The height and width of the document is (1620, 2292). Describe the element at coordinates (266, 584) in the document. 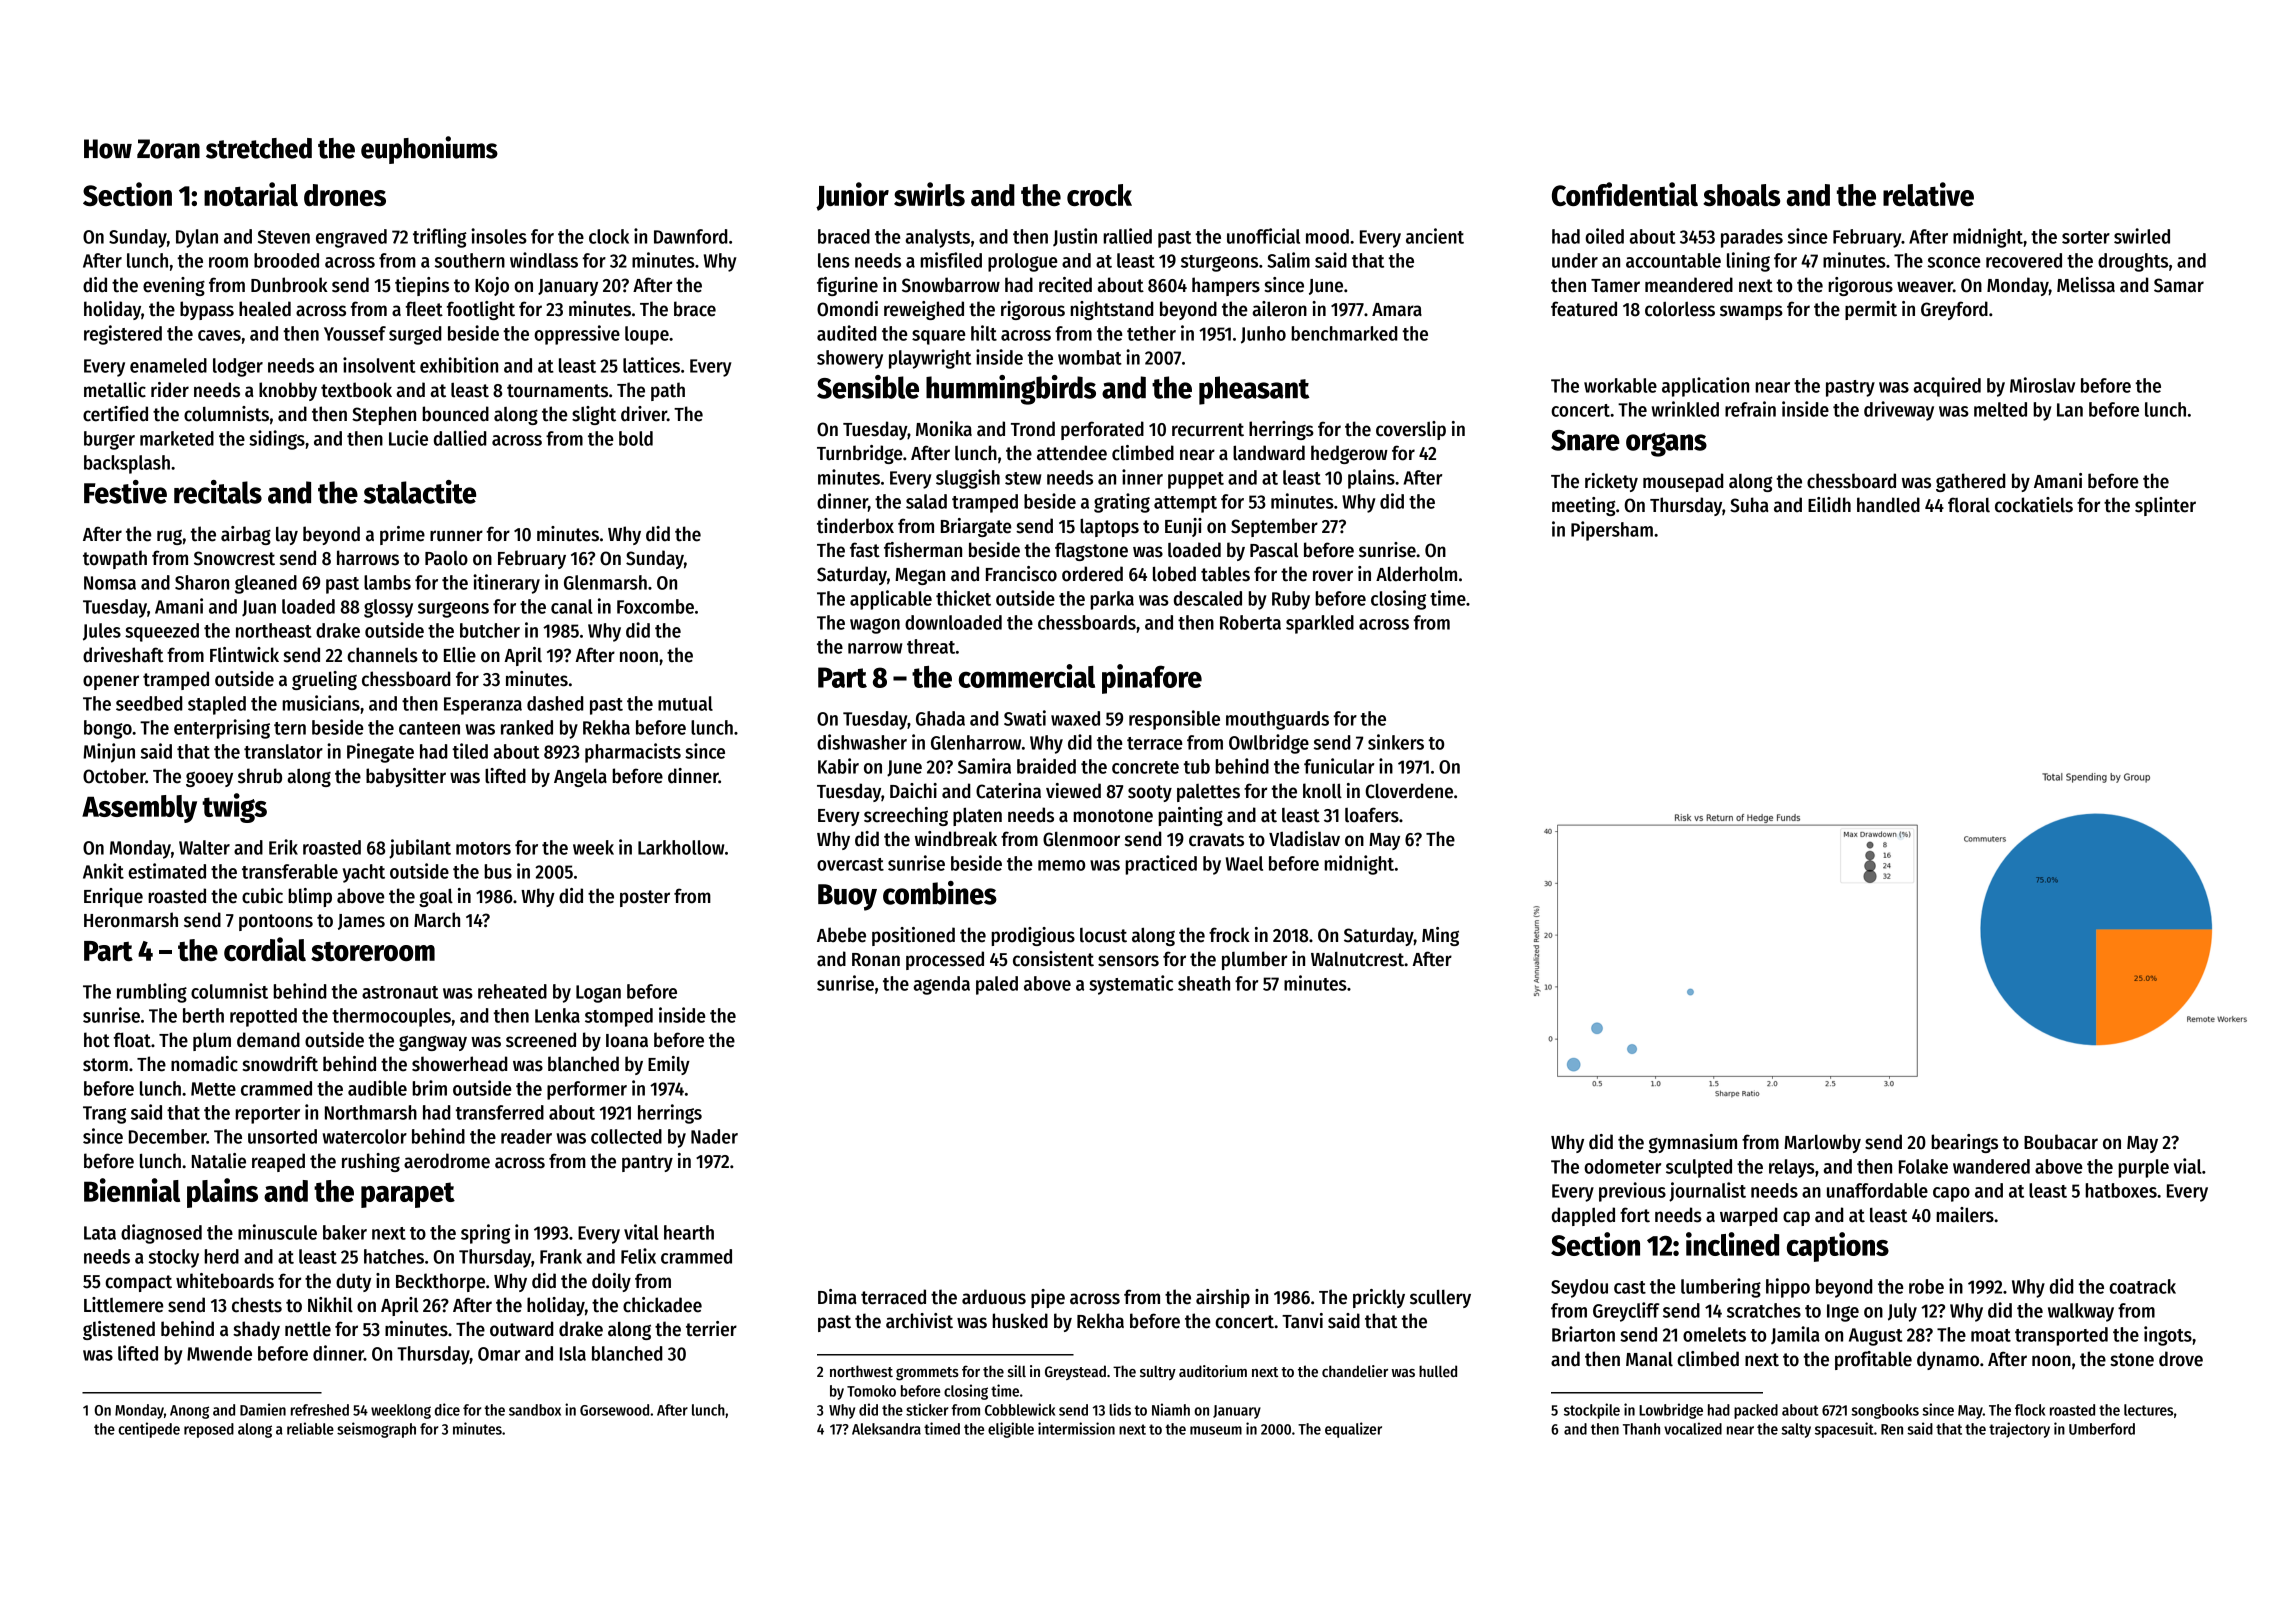

I see `gleaned` at that location.
